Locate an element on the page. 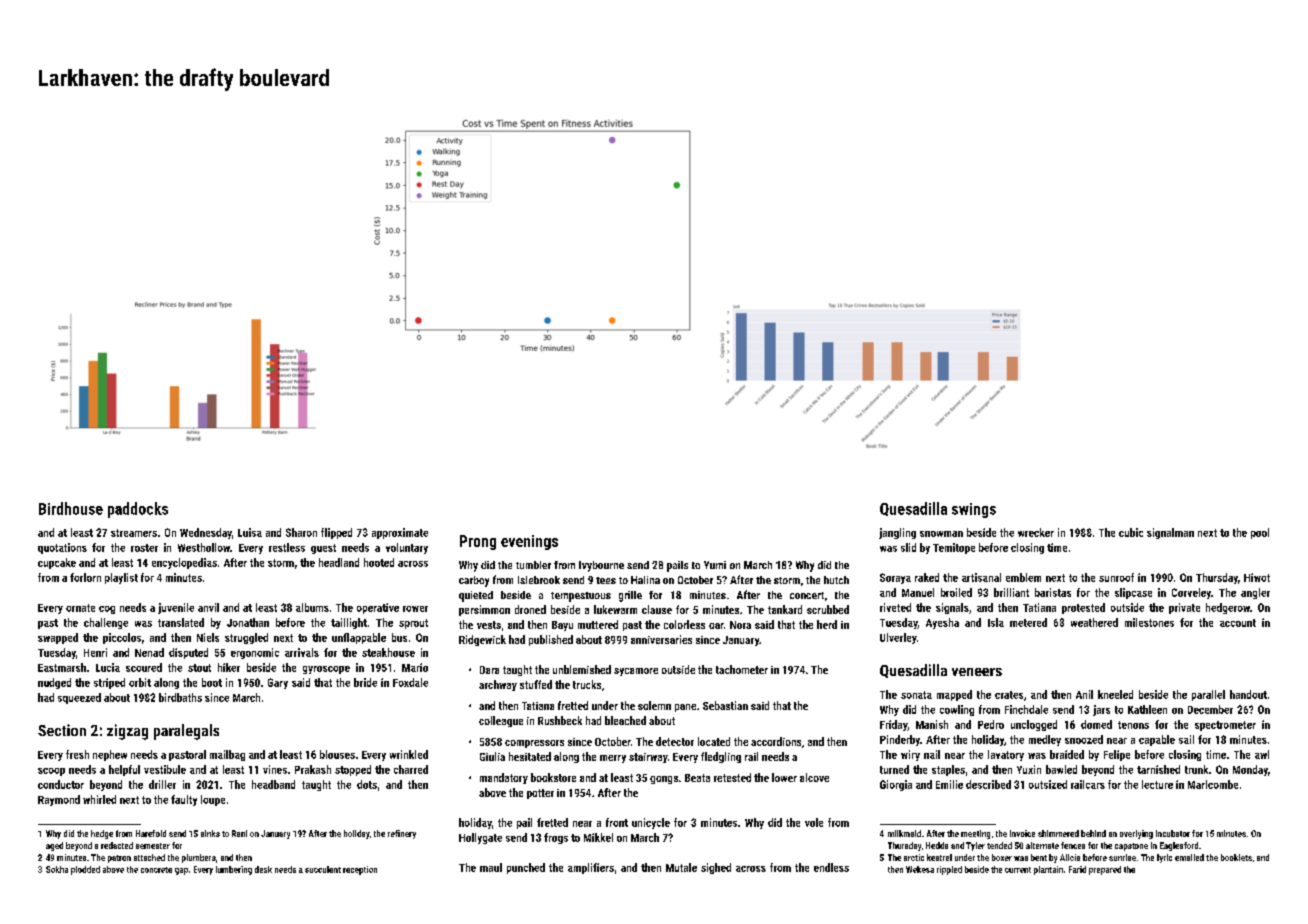 The height and width of the image is (924, 1308). ornate is located at coordinates (80, 608).
